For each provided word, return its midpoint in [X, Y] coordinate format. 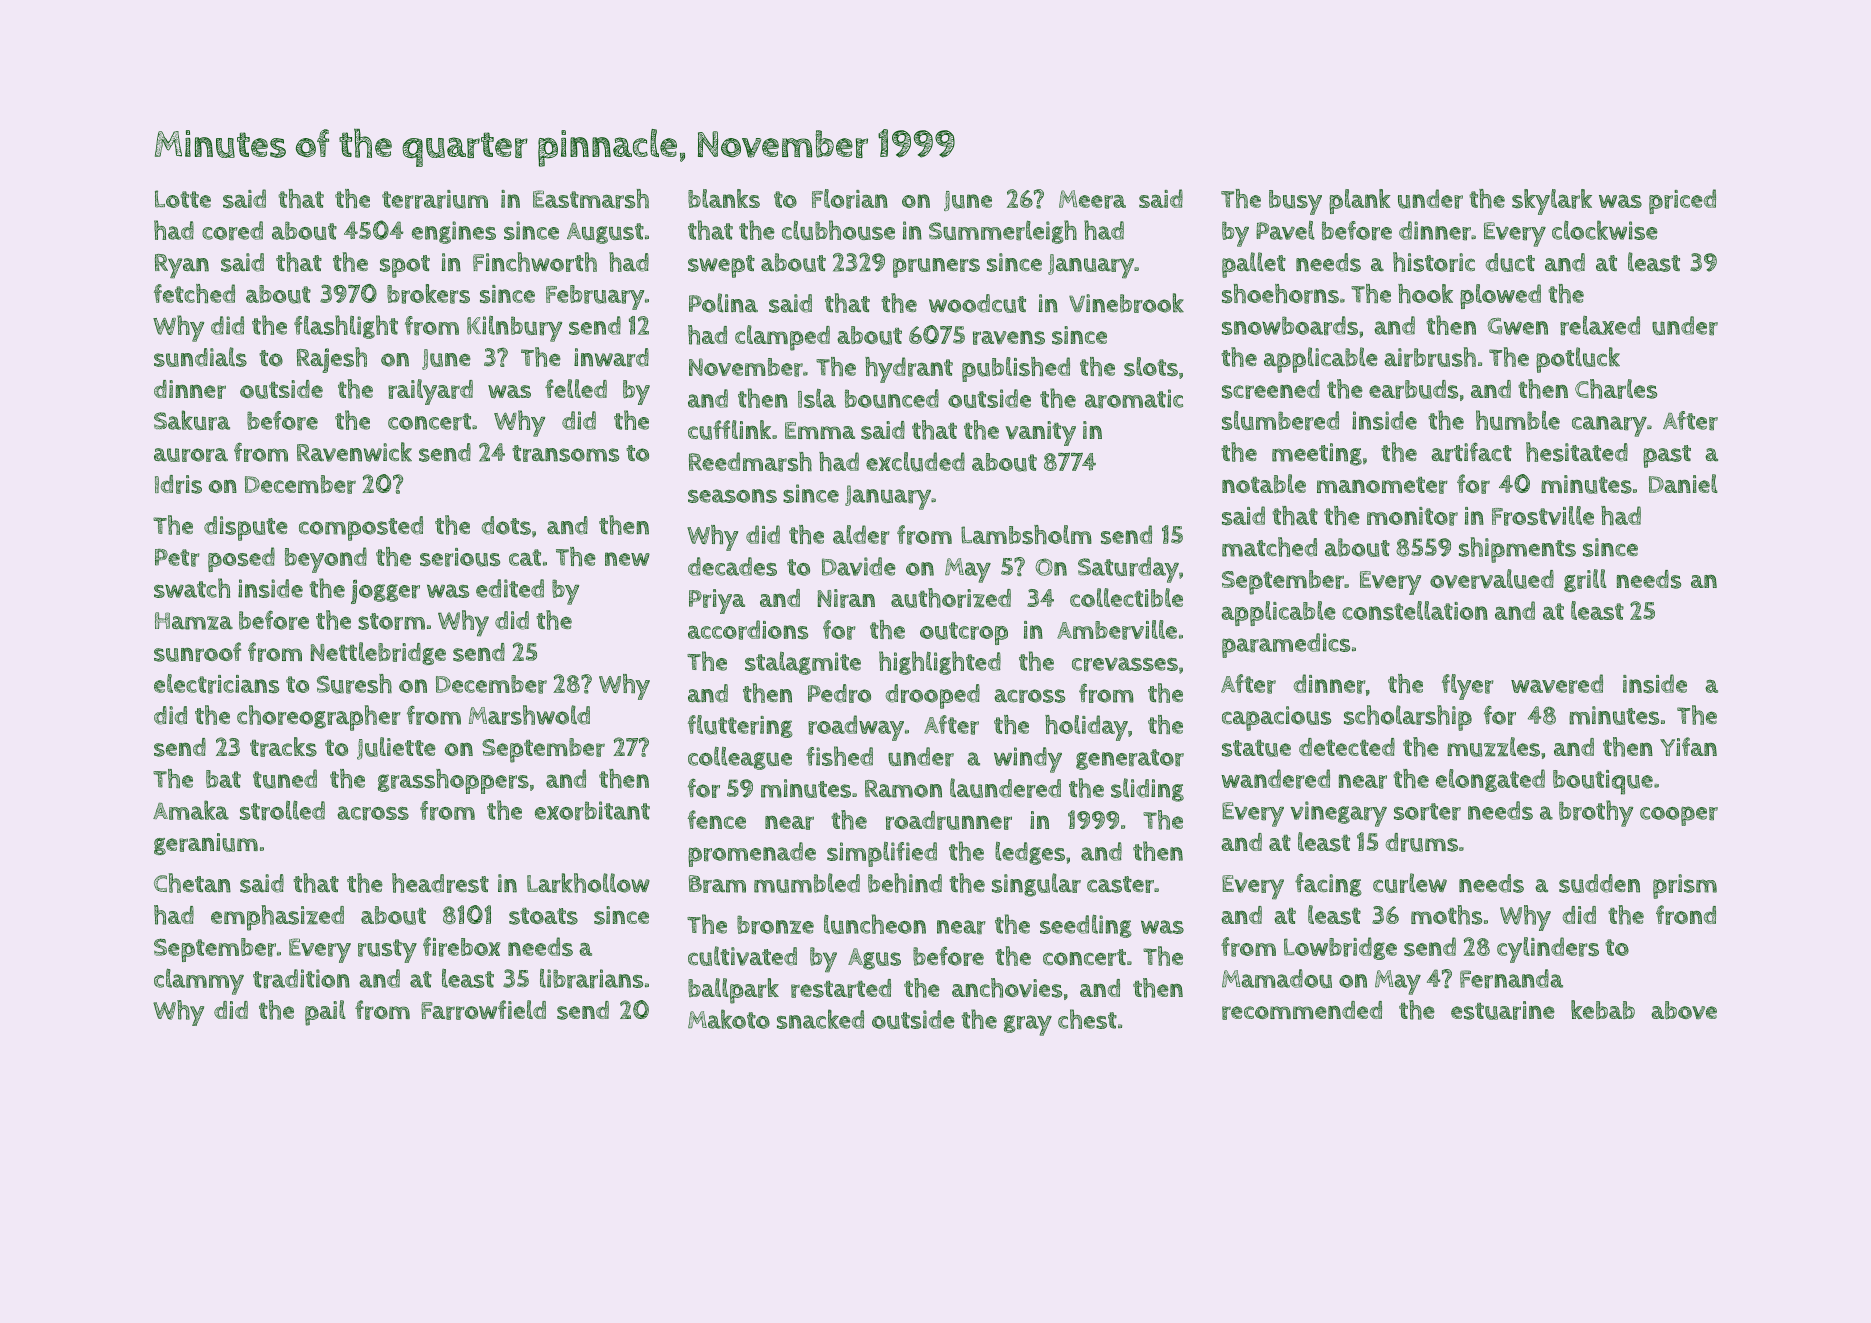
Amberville [1117, 630]
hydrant [909, 370]
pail [325, 1013]
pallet [1254, 265]
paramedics [1286, 645]
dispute [246, 528]
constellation [1415, 610]
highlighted [940, 663]
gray [1028, 1025]
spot [405, 266]
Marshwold [529, 715]
